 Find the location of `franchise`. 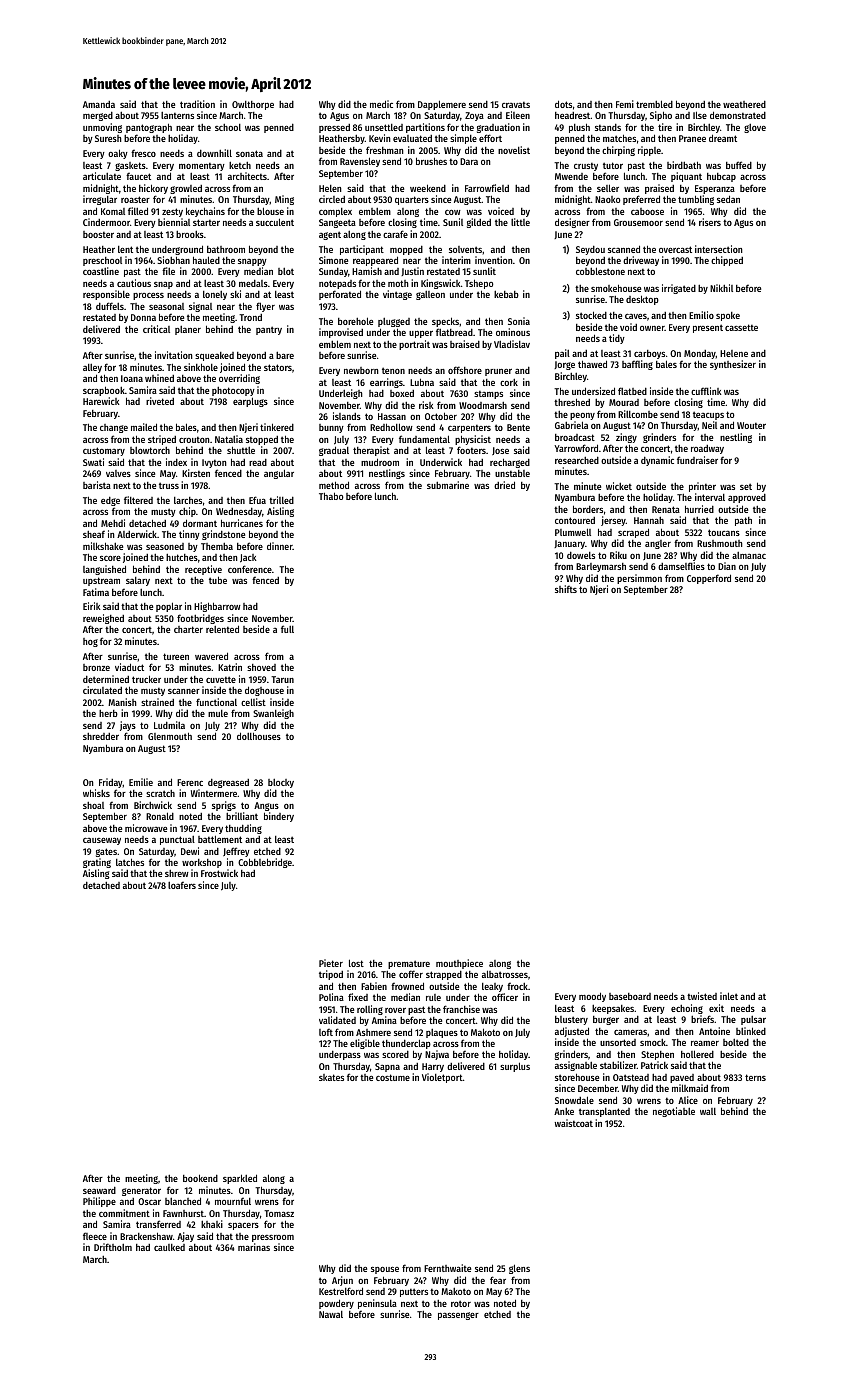

franchise is located at coordinates (461, 1009).
